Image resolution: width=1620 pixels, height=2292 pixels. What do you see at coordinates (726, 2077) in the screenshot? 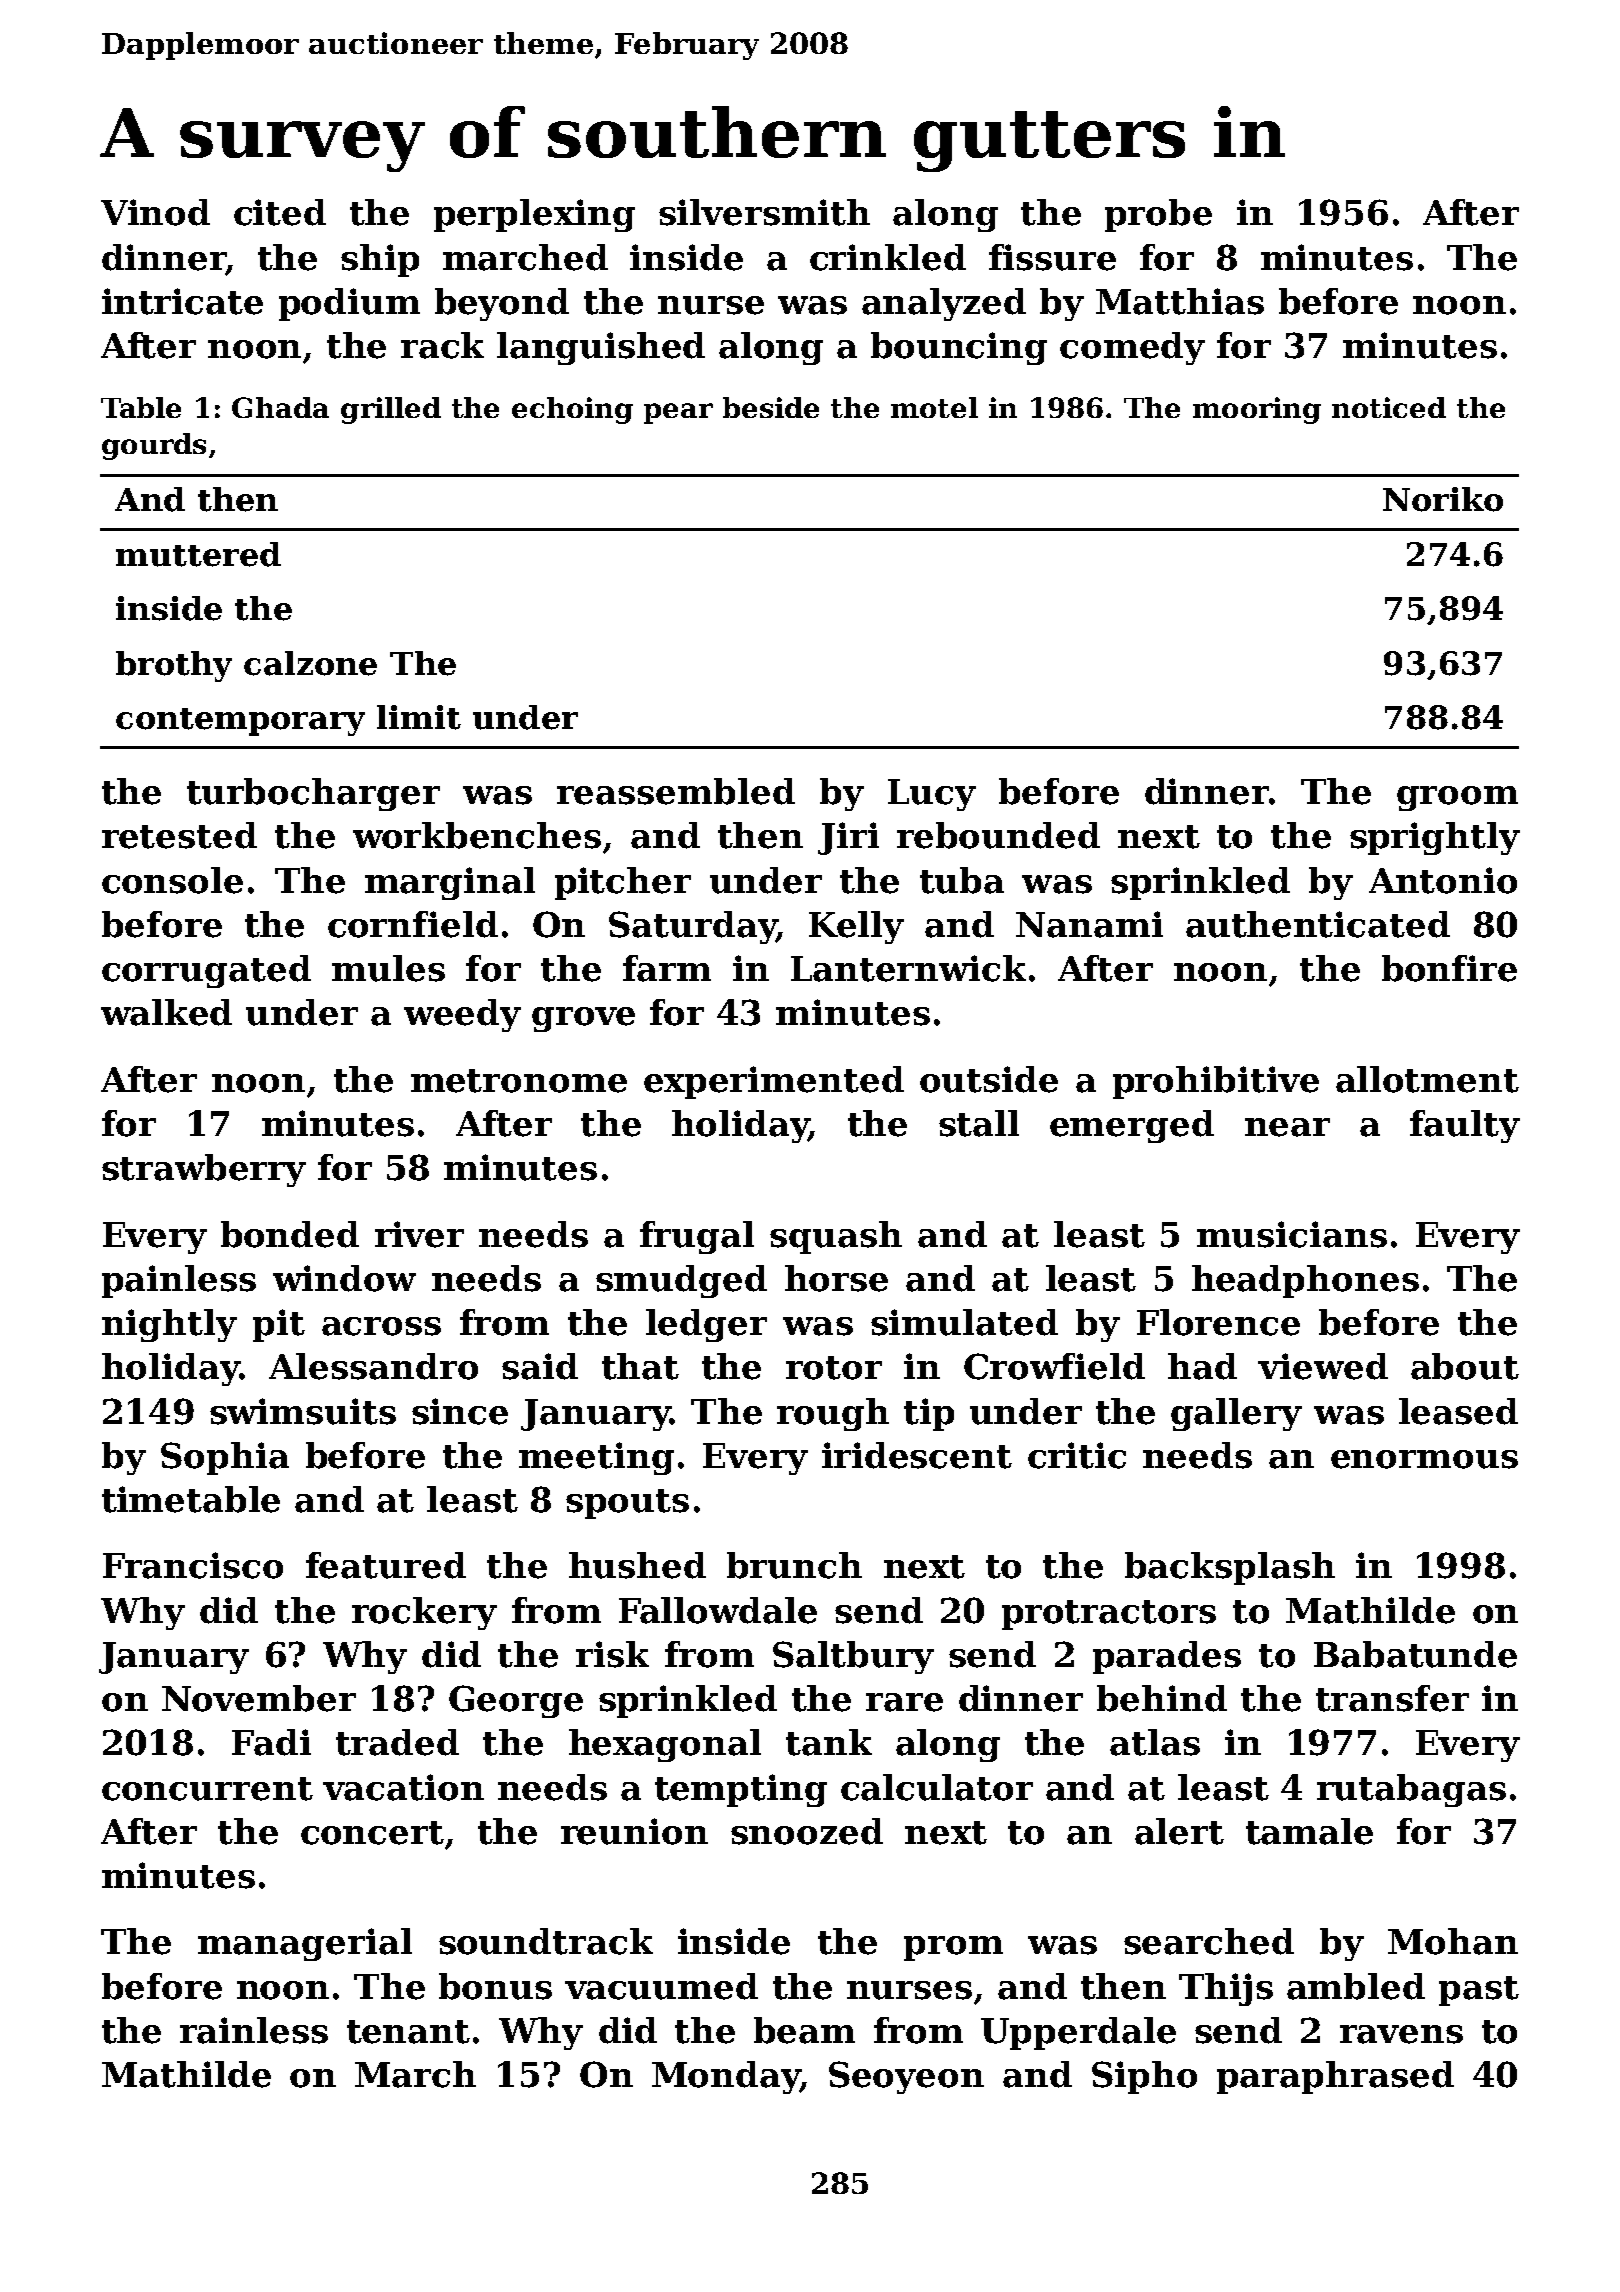
I see `Monday` at bounding box center [726, 2077].
